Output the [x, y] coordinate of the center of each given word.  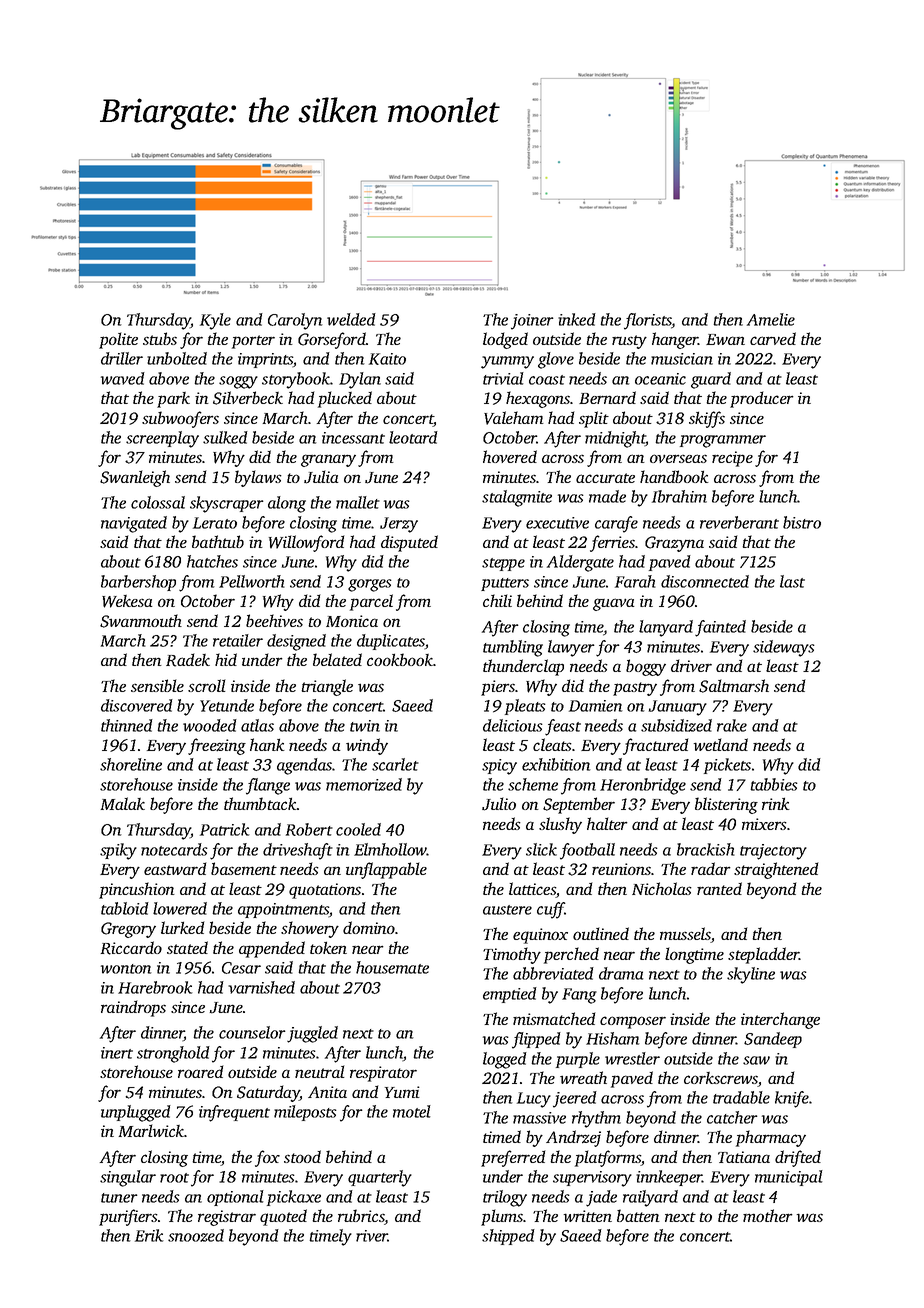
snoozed [196, 1235]
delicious [513, 725]
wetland [720, 744]
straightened [776, 870]
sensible [157, 685]
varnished [261, 987]
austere [507, 910]
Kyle [215, 321]
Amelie [771, 319]
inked [577, 319]
